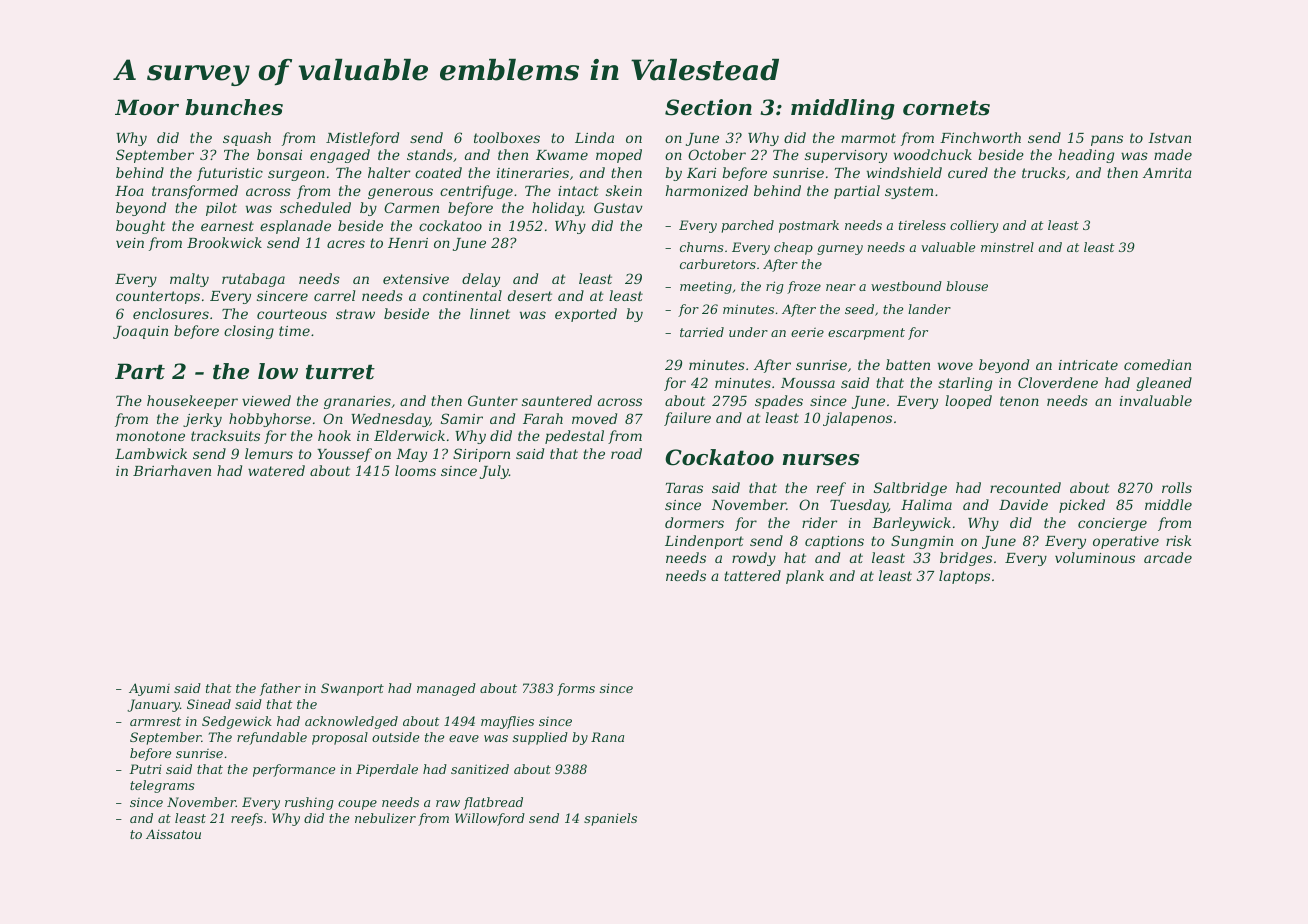  What do you see at coordinates (576, 689) in the image?
I see `forms` at bounding box center [576, 689].
